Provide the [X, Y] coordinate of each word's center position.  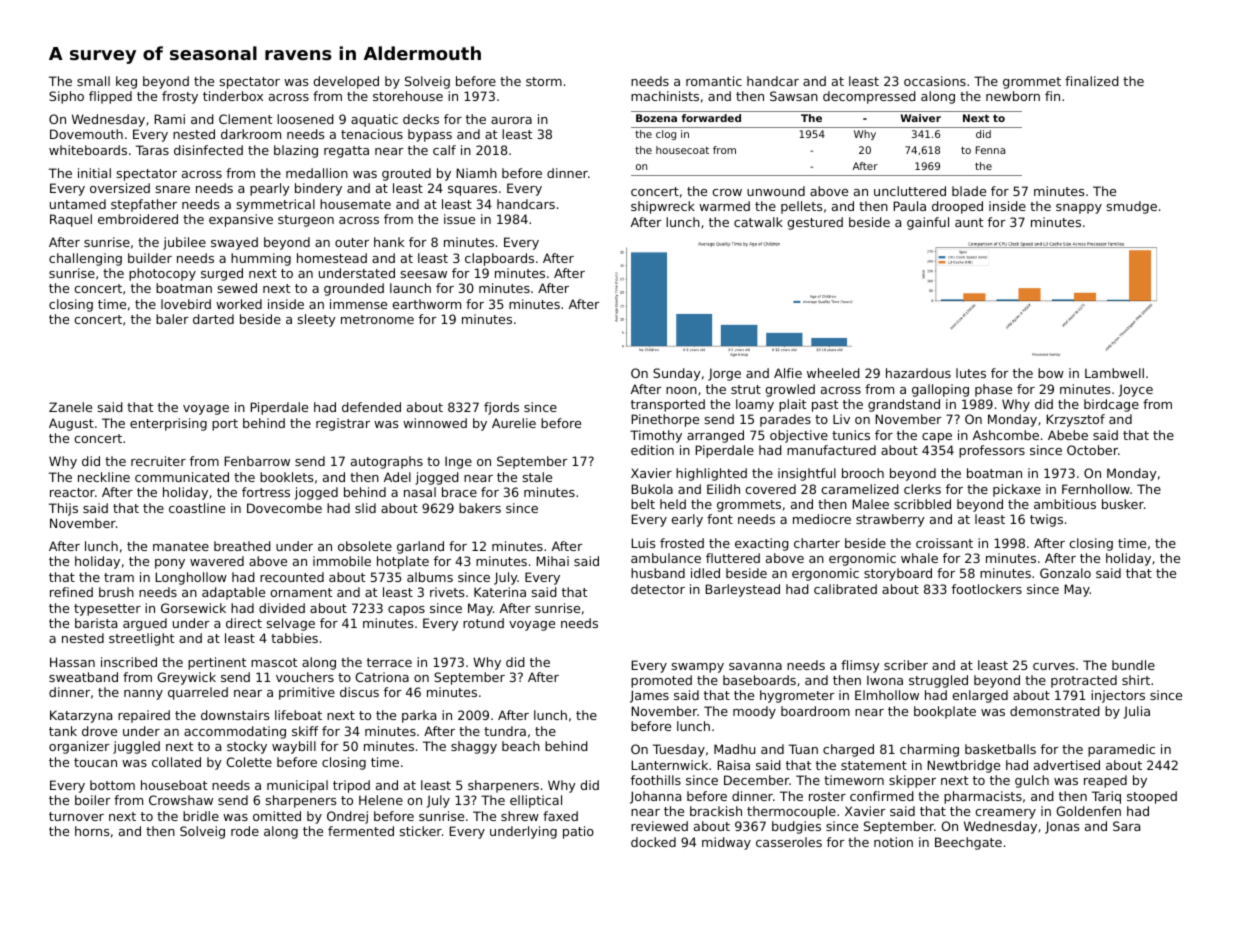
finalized [1092, 81]
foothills [656, 780]
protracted [1084, 681]
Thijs [63, 509]
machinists [665, 96]
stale [537, 477]
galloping [940, 390]
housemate [355, 204]
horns [92, 831]
